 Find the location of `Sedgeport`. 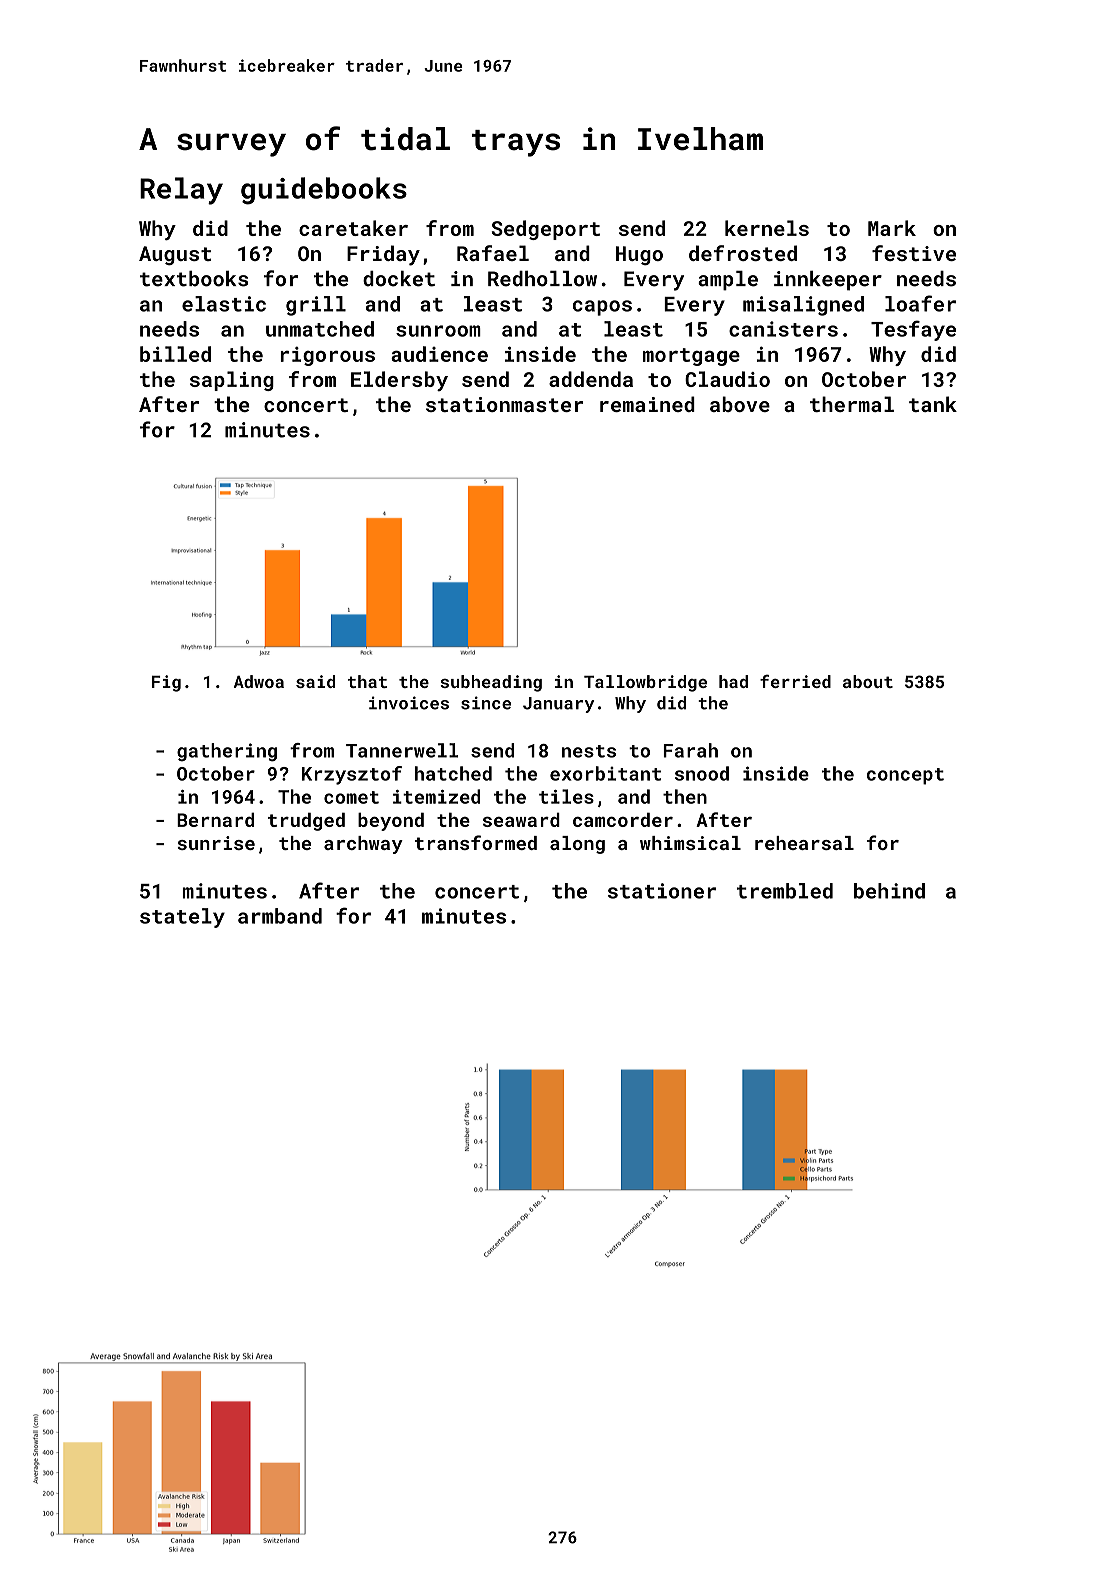

Sedgeport is located at coordinates (546, 230).
